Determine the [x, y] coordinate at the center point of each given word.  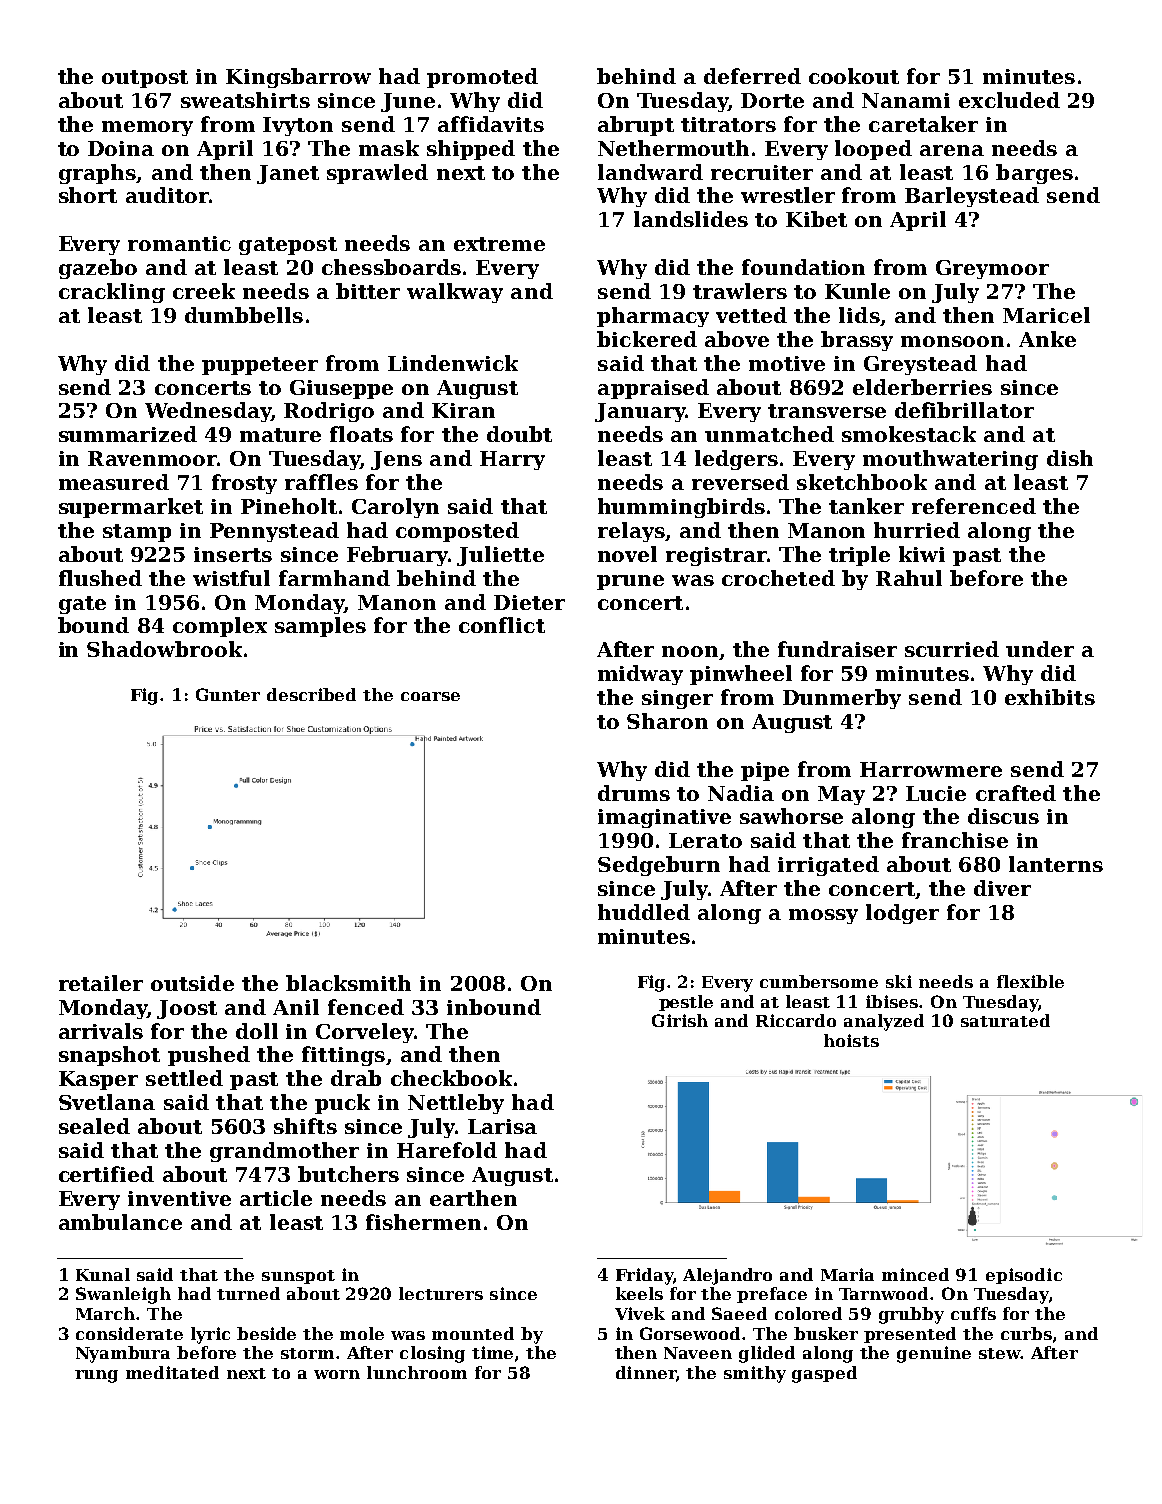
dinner [646, 1372]
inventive [179, 1198]
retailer [101, 983]
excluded [1009, 100]
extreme [499, 244]
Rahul [909, 578]
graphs [97, 174]
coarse [430, 696]
